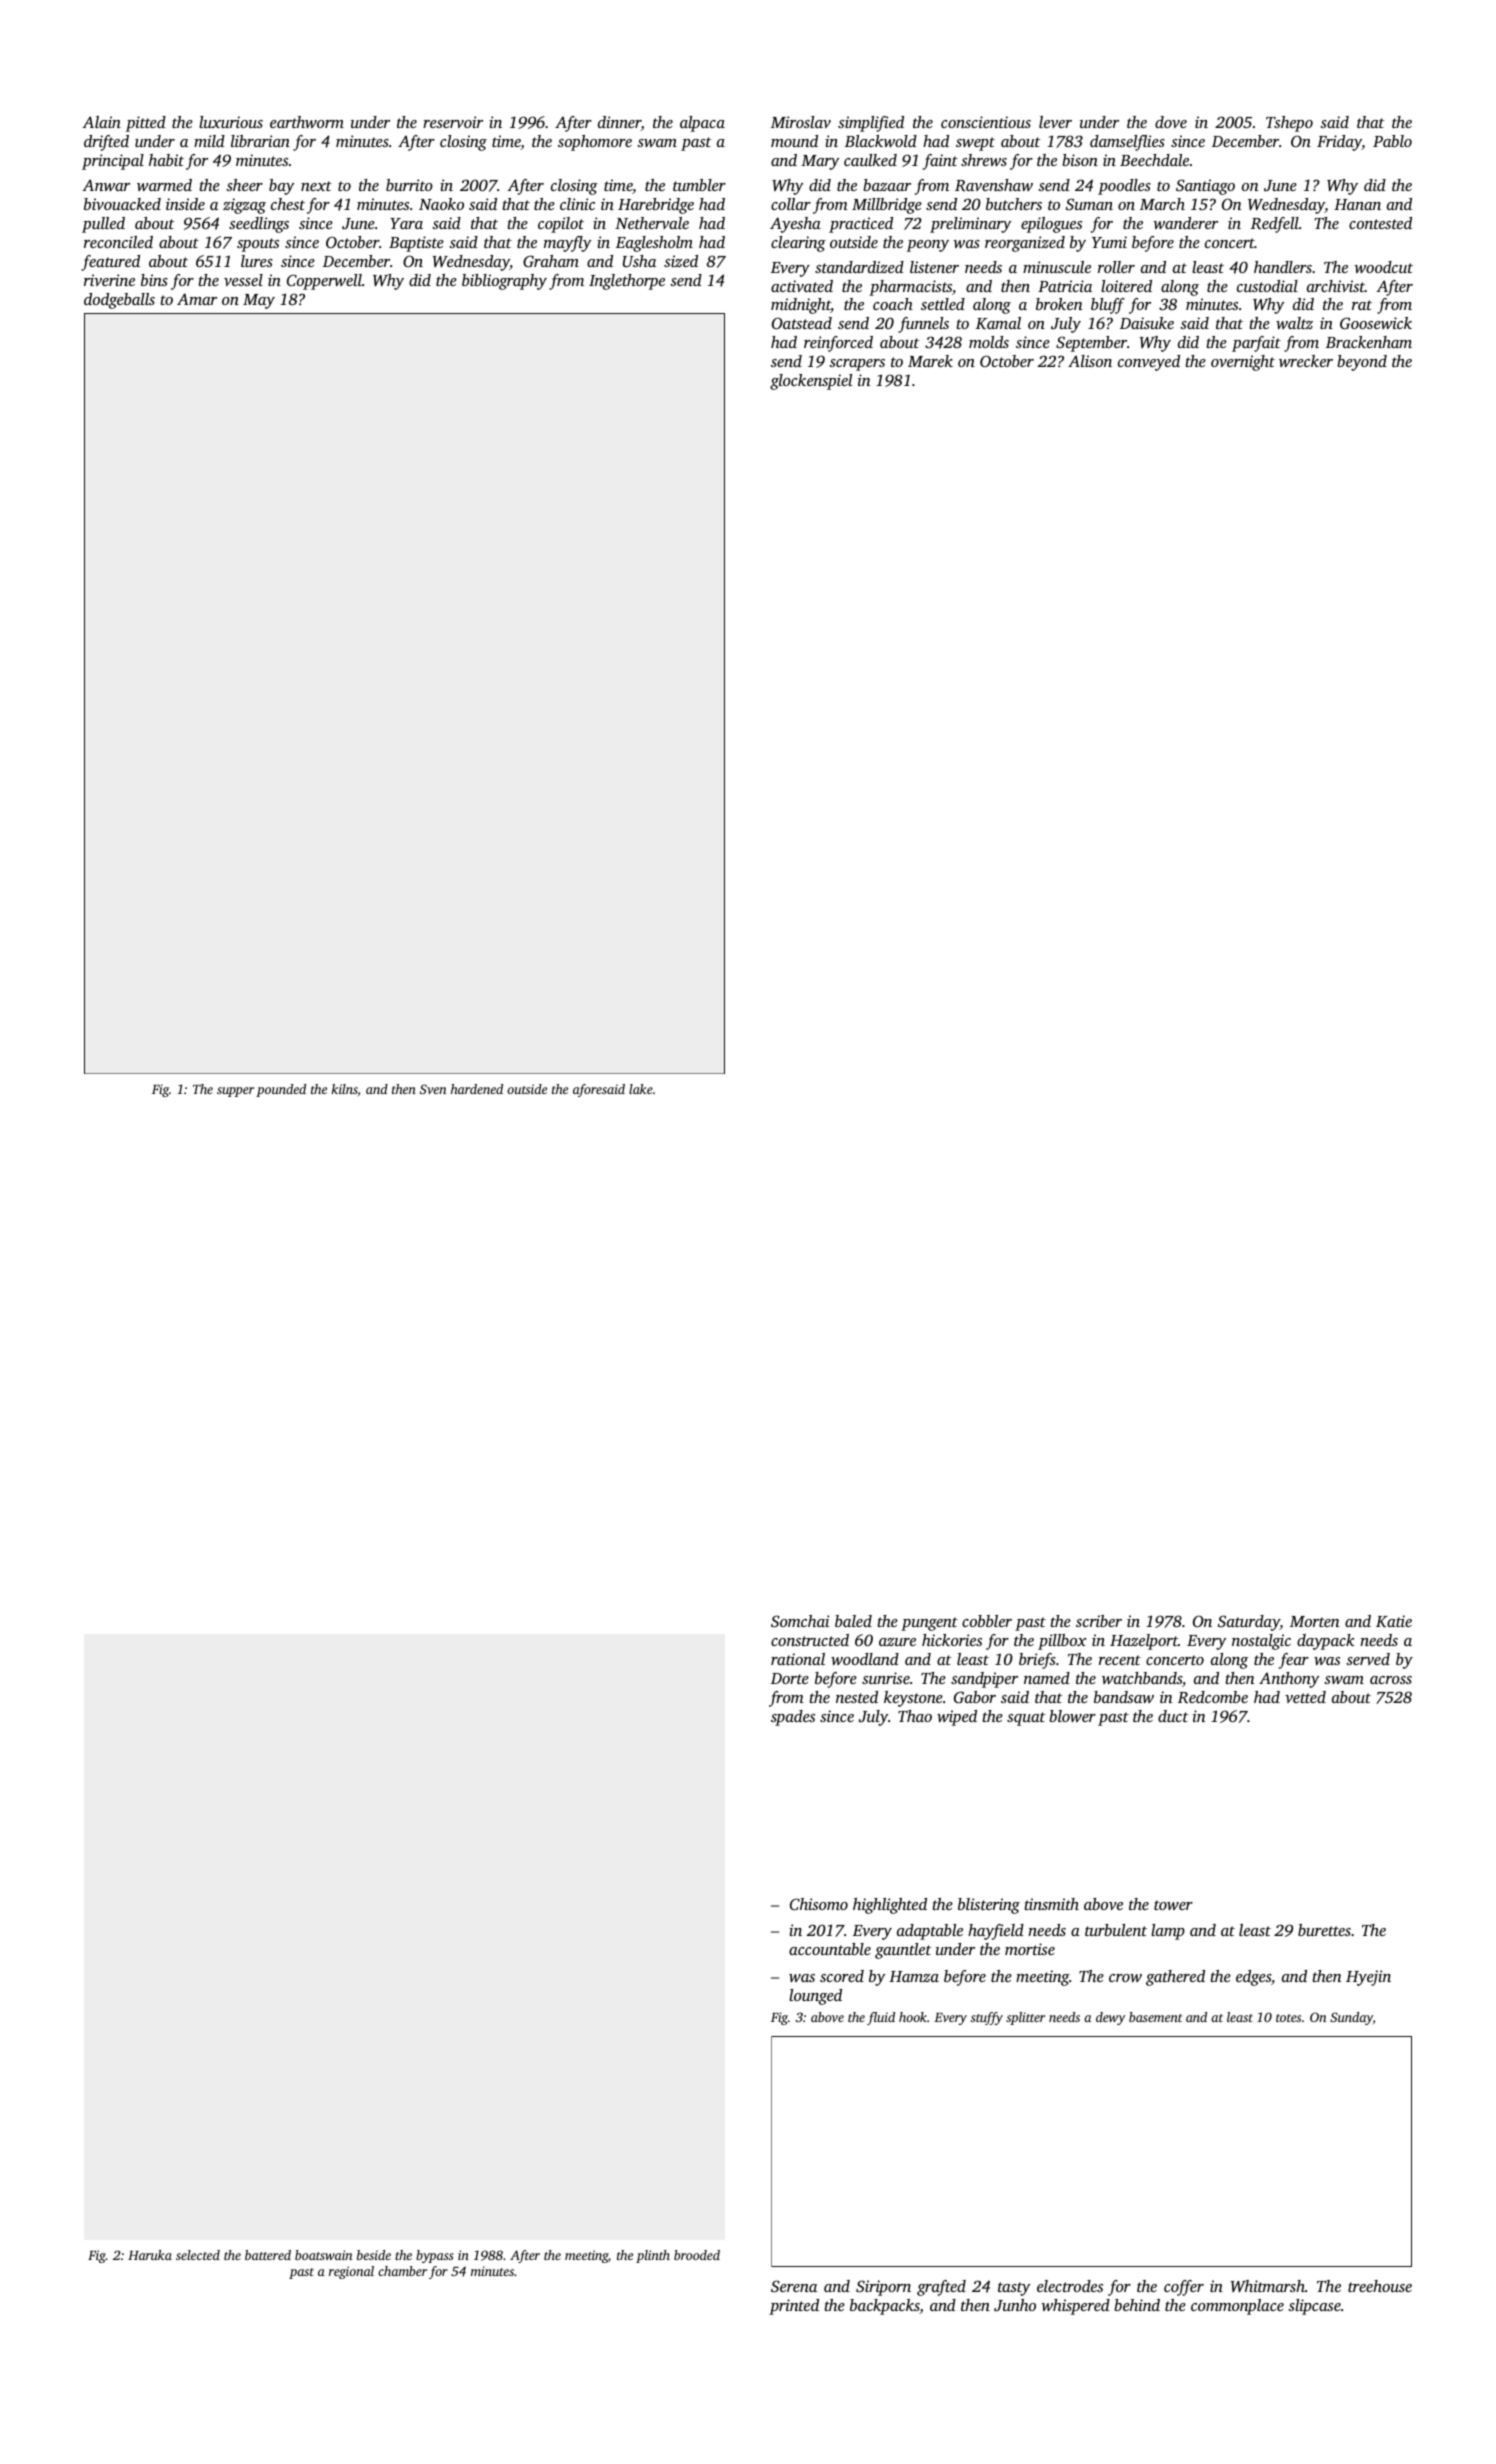  Describe the element at coordinates (811, 382) in the screenshot. I see `glockenspiel` at that location.
